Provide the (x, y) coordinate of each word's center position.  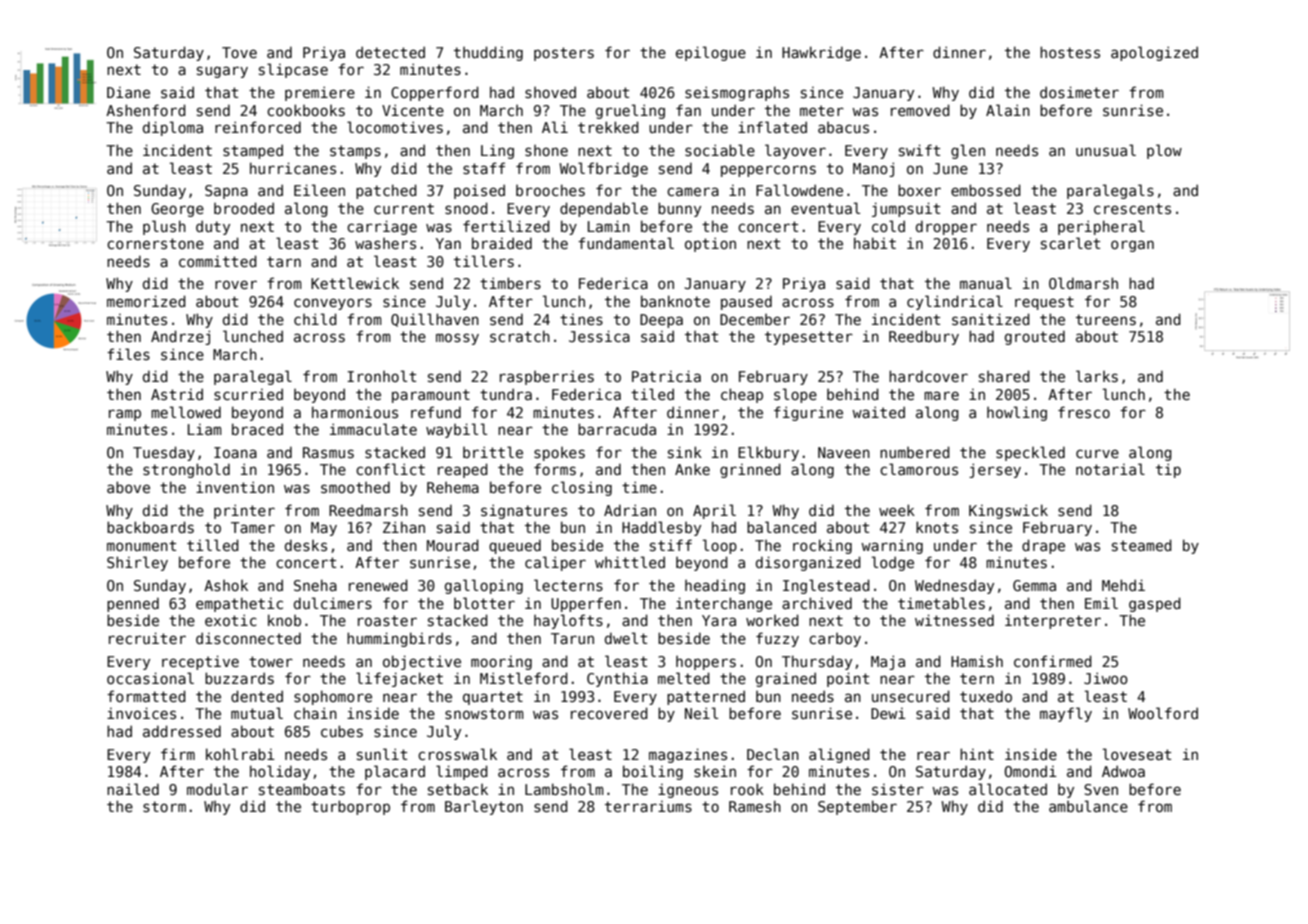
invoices (141, 713)
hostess (1070, 52)
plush (164, 227)
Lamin (609, 226)
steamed (1142, 545)
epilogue (711, 53)
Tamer (253, 527)
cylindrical (955, 302)
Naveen (844, 452)
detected (390, 52)
